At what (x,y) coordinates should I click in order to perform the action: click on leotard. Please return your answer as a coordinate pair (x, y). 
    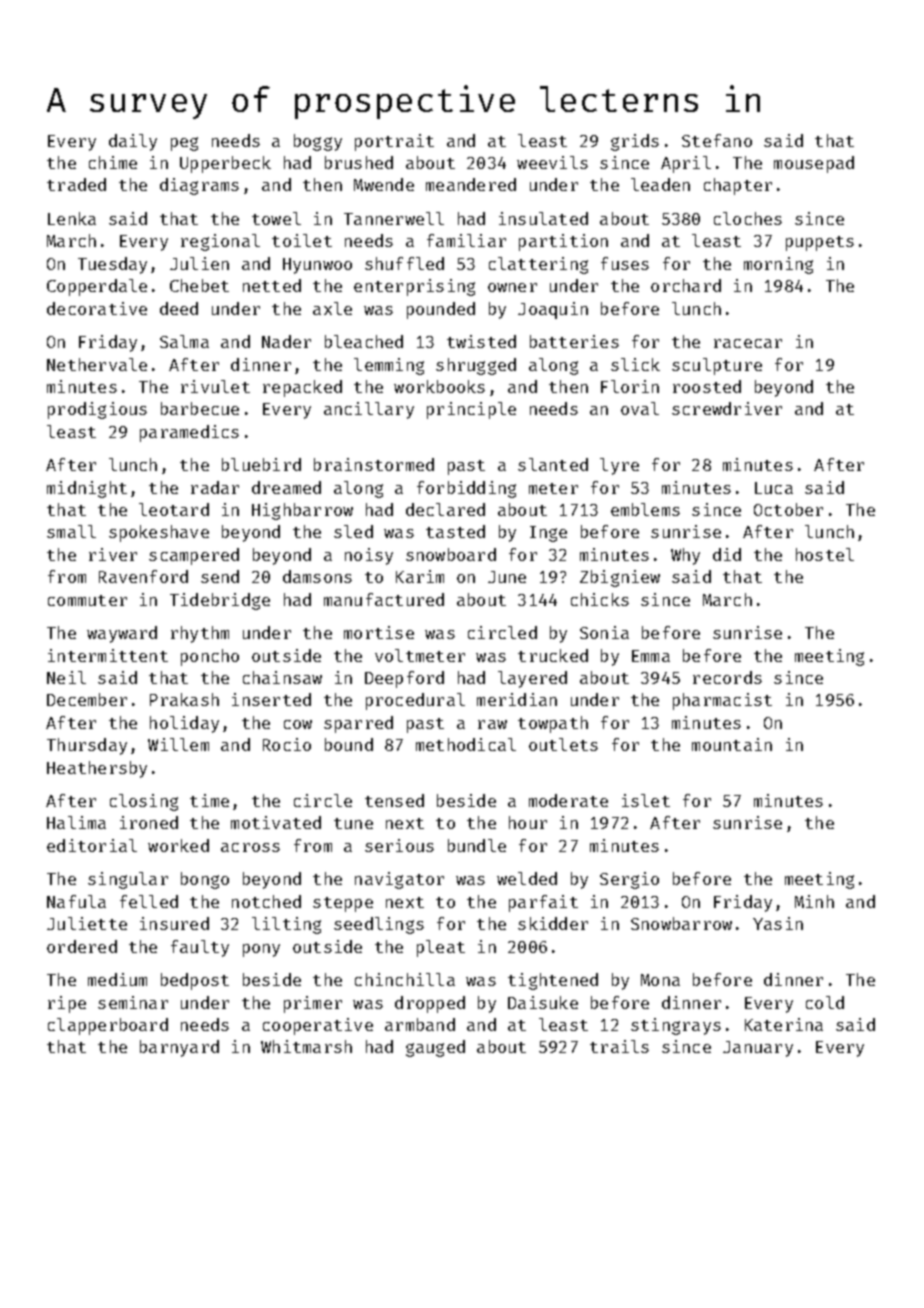
    Looking at the image, I should click on (174, 509).
